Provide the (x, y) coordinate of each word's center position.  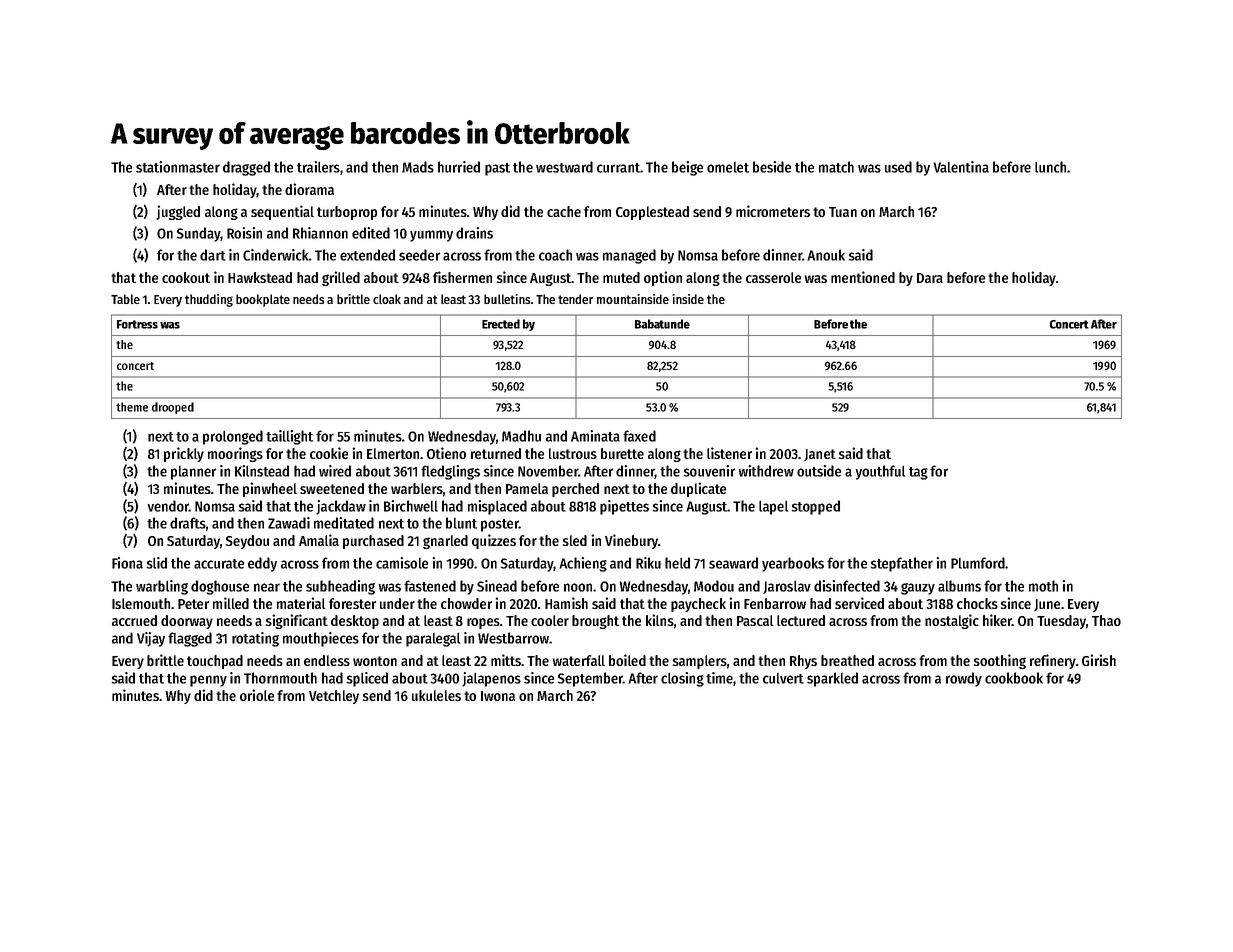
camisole (402, 563)
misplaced (497, 507)
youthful (880, 472)
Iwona (498, 696)
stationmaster (178, 167)
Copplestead (652, 213)
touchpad (215, 662)
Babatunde (662, 324)
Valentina (961, 167)
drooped (173, 408)
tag (918, 473)
